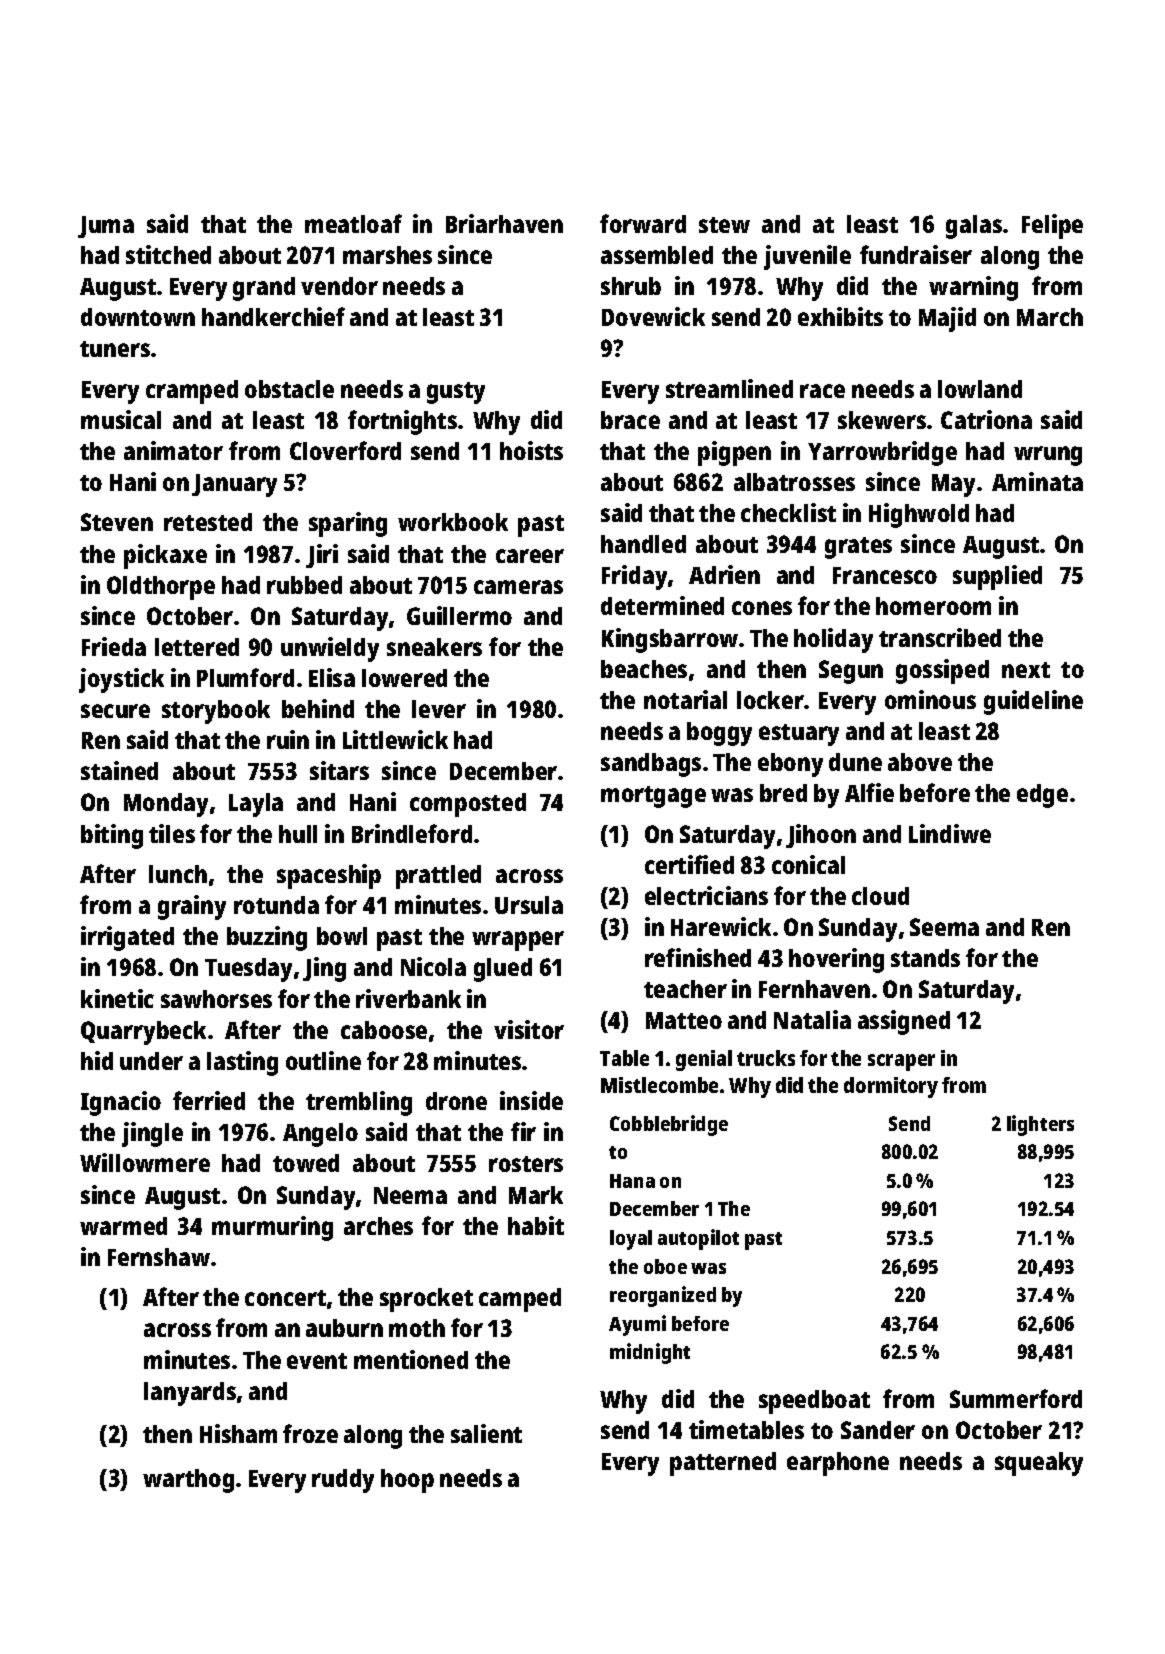 This image has height=1654, width=1165. Describe the element at coordinates (434, 647) in the image. I see `sneakers` at that location.
